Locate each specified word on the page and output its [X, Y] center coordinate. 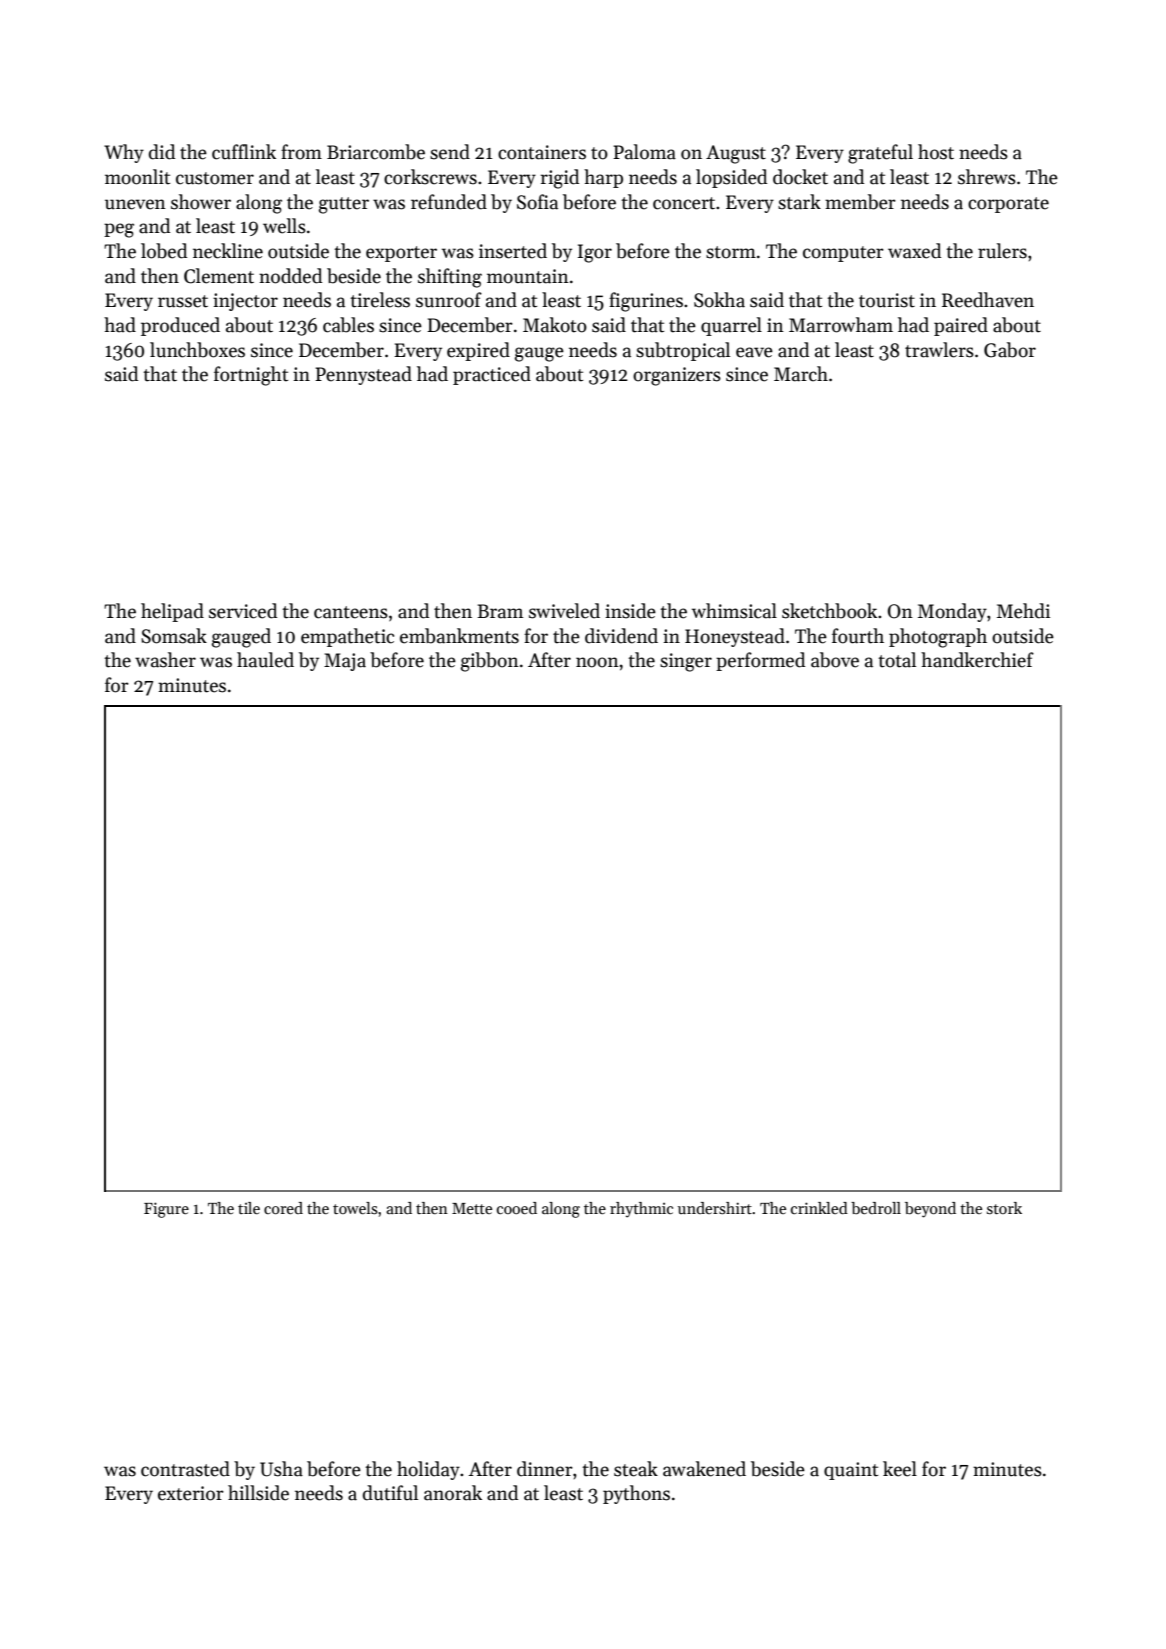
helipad [172, 612]
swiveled [564, 611]
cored [283, 1208]
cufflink [244, 152]
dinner [545, 1469]
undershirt [715, 1208]
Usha [281, 1469]
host [936, 152]
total [897, 660]
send [450, 152]
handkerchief [977, 660]
